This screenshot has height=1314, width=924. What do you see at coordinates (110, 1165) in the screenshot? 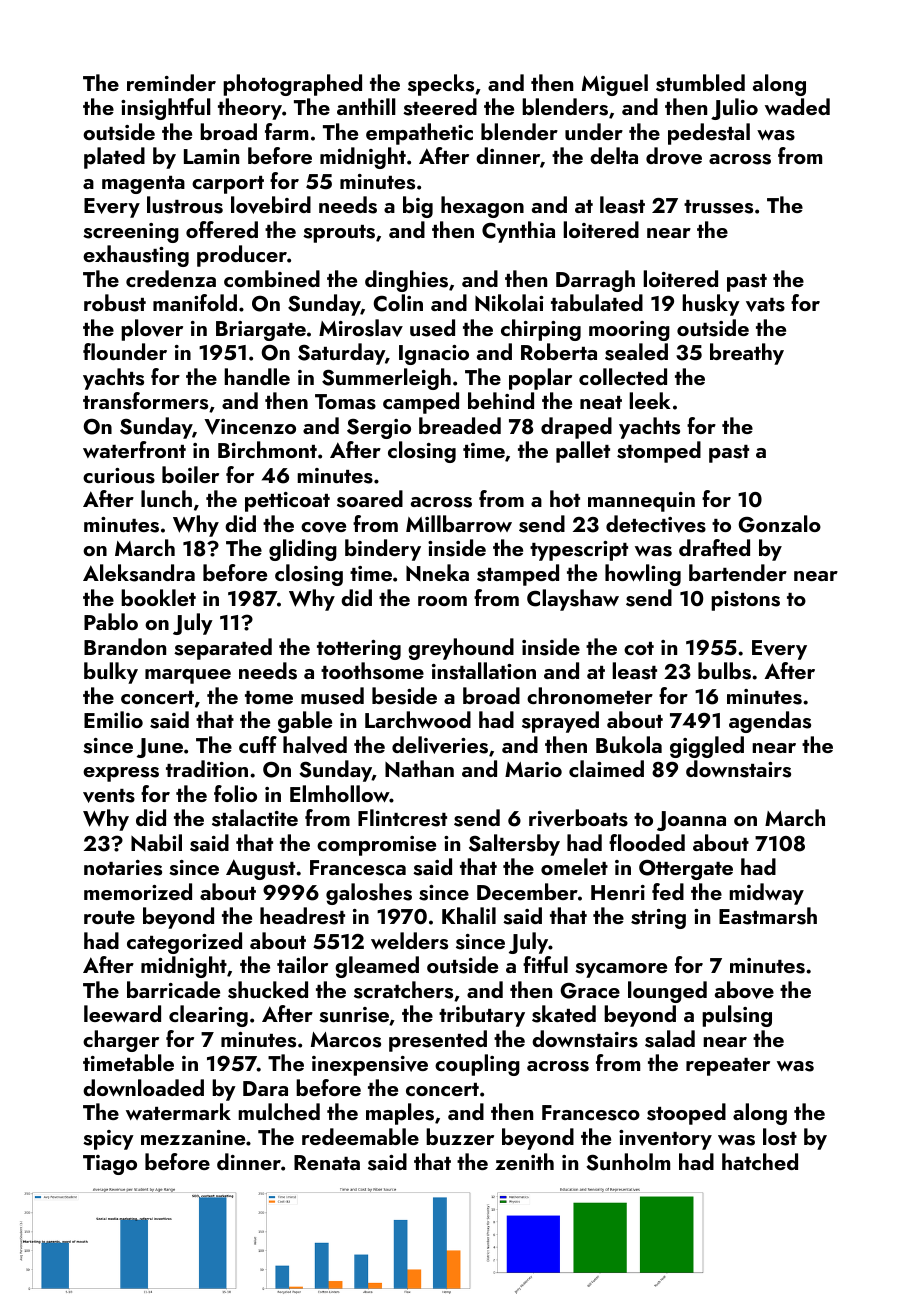
I see `Tiago` at bounding box center [110, 1165].
